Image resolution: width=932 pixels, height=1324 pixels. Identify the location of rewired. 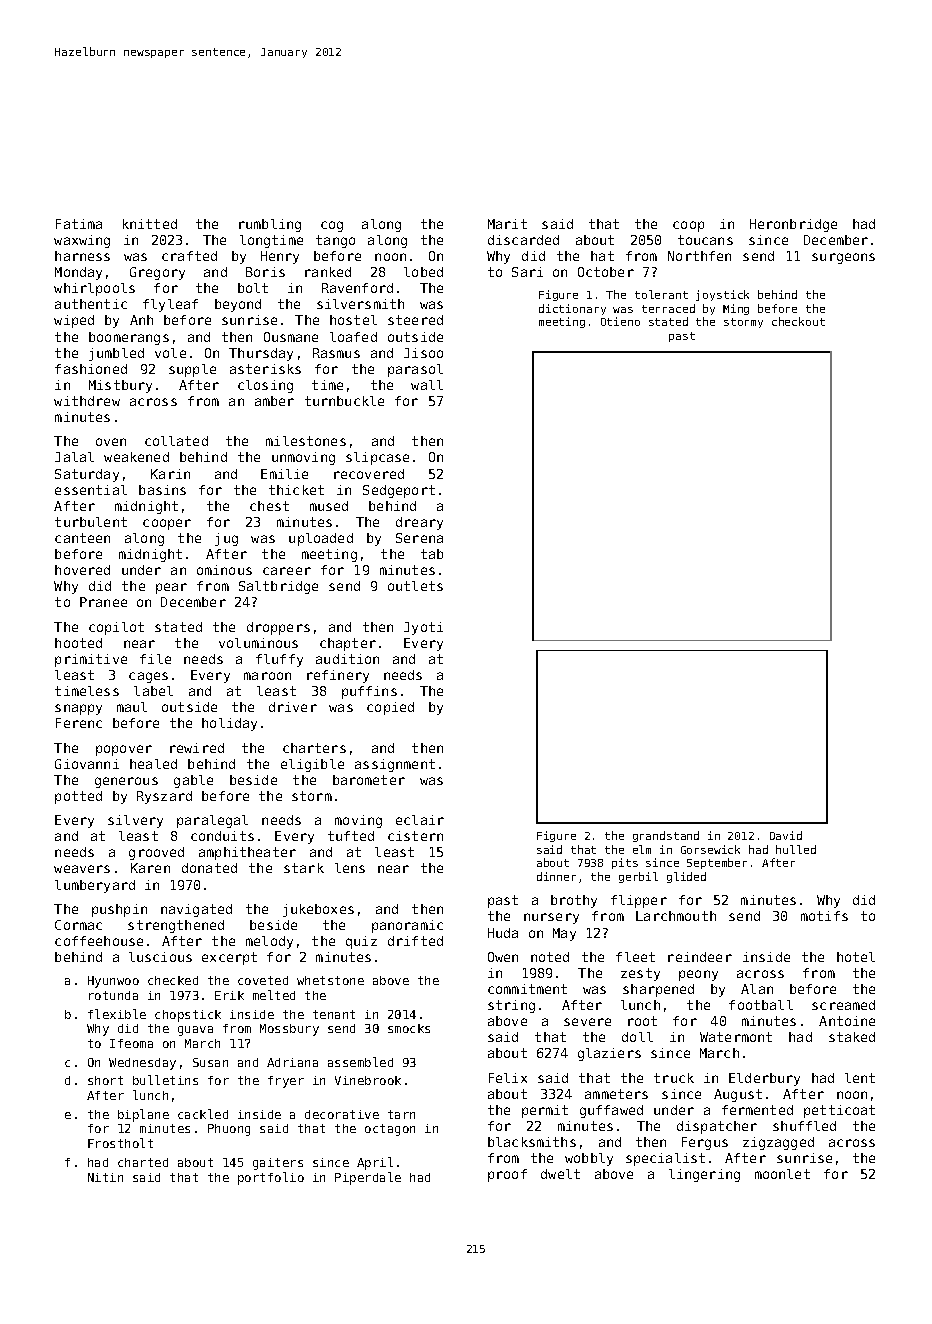
(197, 748).
